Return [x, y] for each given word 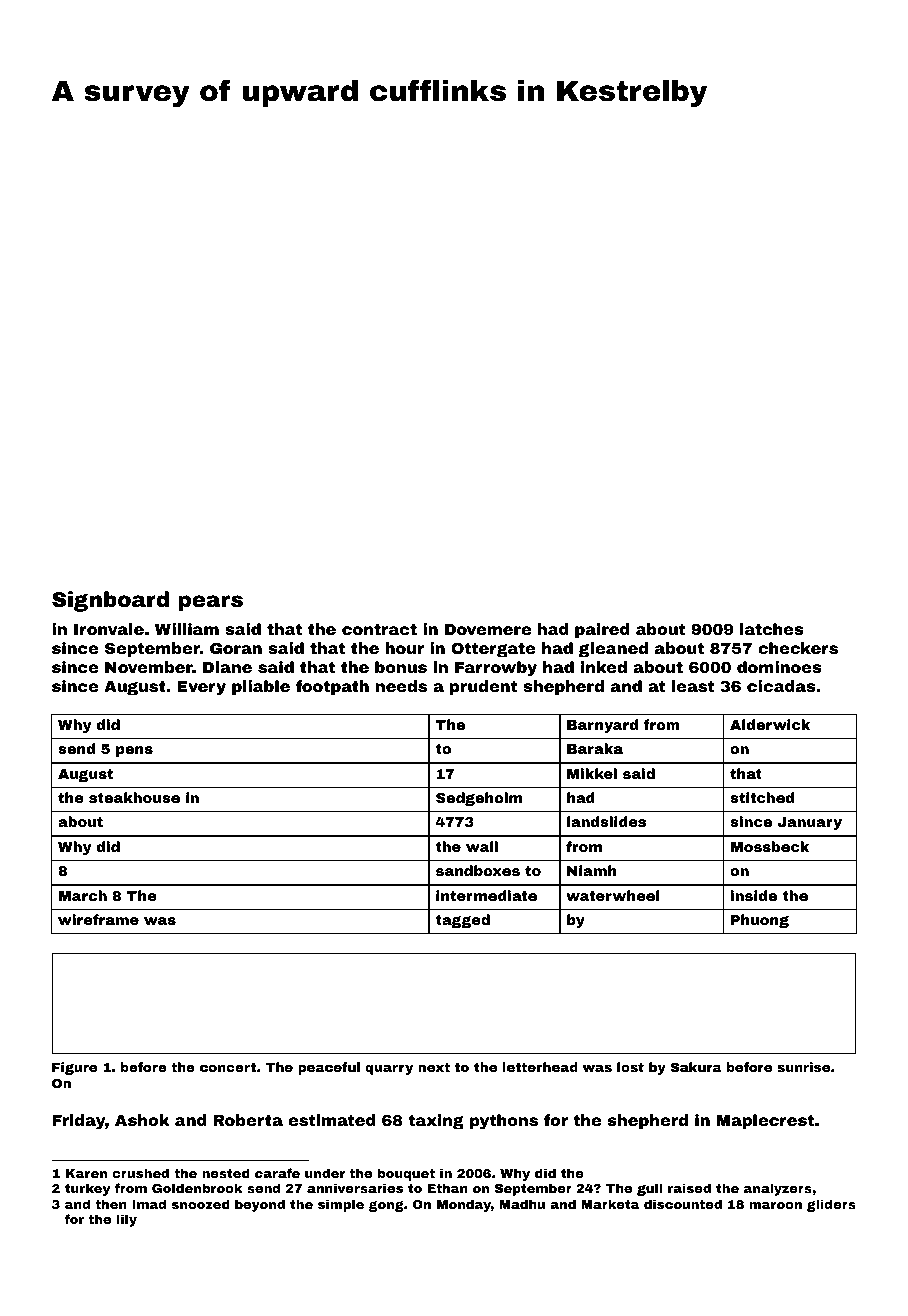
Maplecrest [765, 1121]
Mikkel [592, 773]
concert [228, 1067]
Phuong [760, 921]
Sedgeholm [479, 799]
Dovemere [488, 629]
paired [602, 630]
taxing [436, 1122]
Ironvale [109, 629]
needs [401, 686]
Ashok [142, 1120]
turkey [88, 1189]
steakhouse [134, 797]
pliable [261, 687]
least [693, 686]
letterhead [540, 1067]
